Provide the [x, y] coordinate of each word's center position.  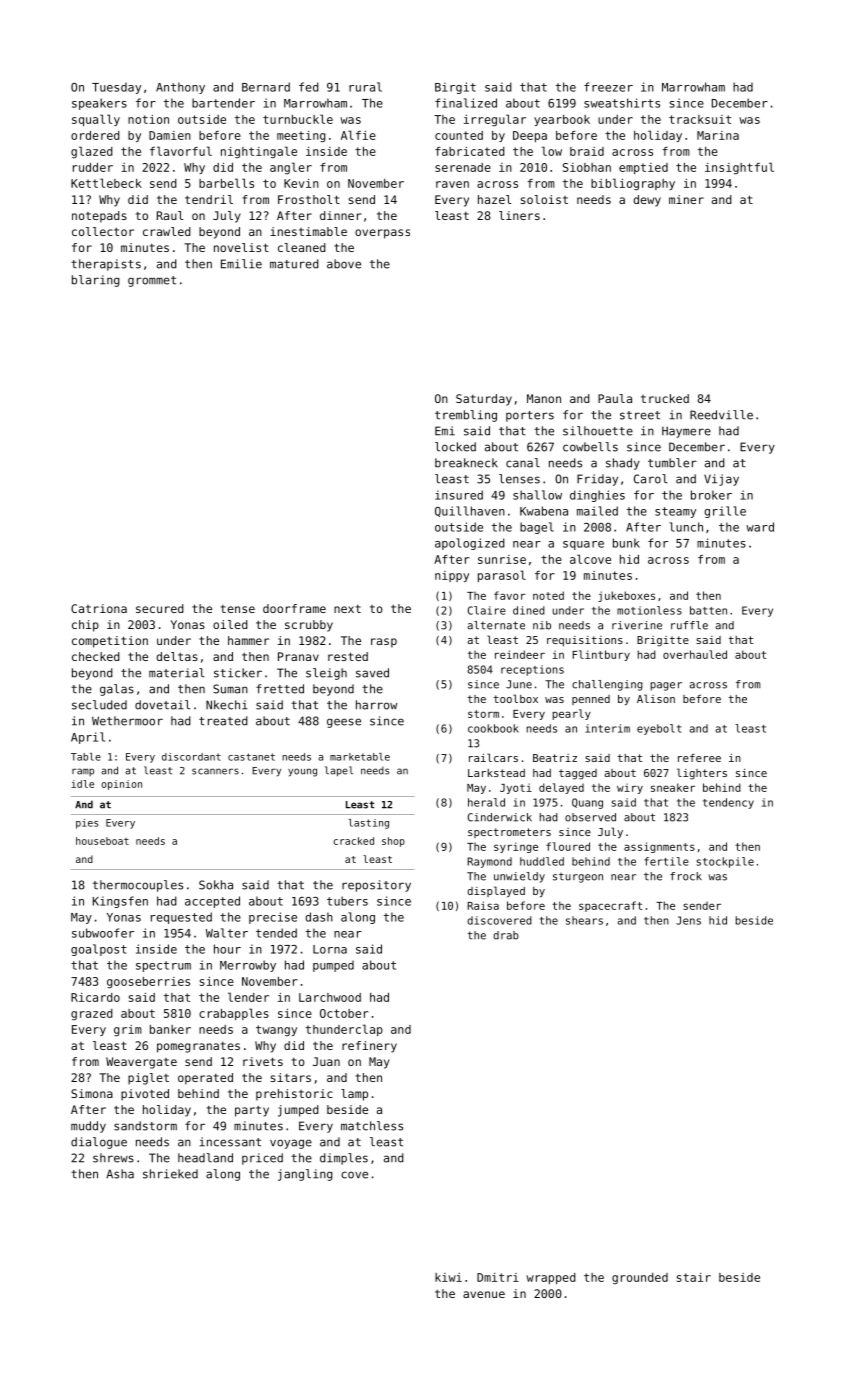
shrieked [170, 1174]
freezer [608, 87]
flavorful [181, 151]
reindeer [520, 654]
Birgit [455, 88]
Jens [688, 920]
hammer [248, 640]
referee [699, 758]
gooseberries [148, 983]
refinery [369, 1047]
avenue [484, 1294]
